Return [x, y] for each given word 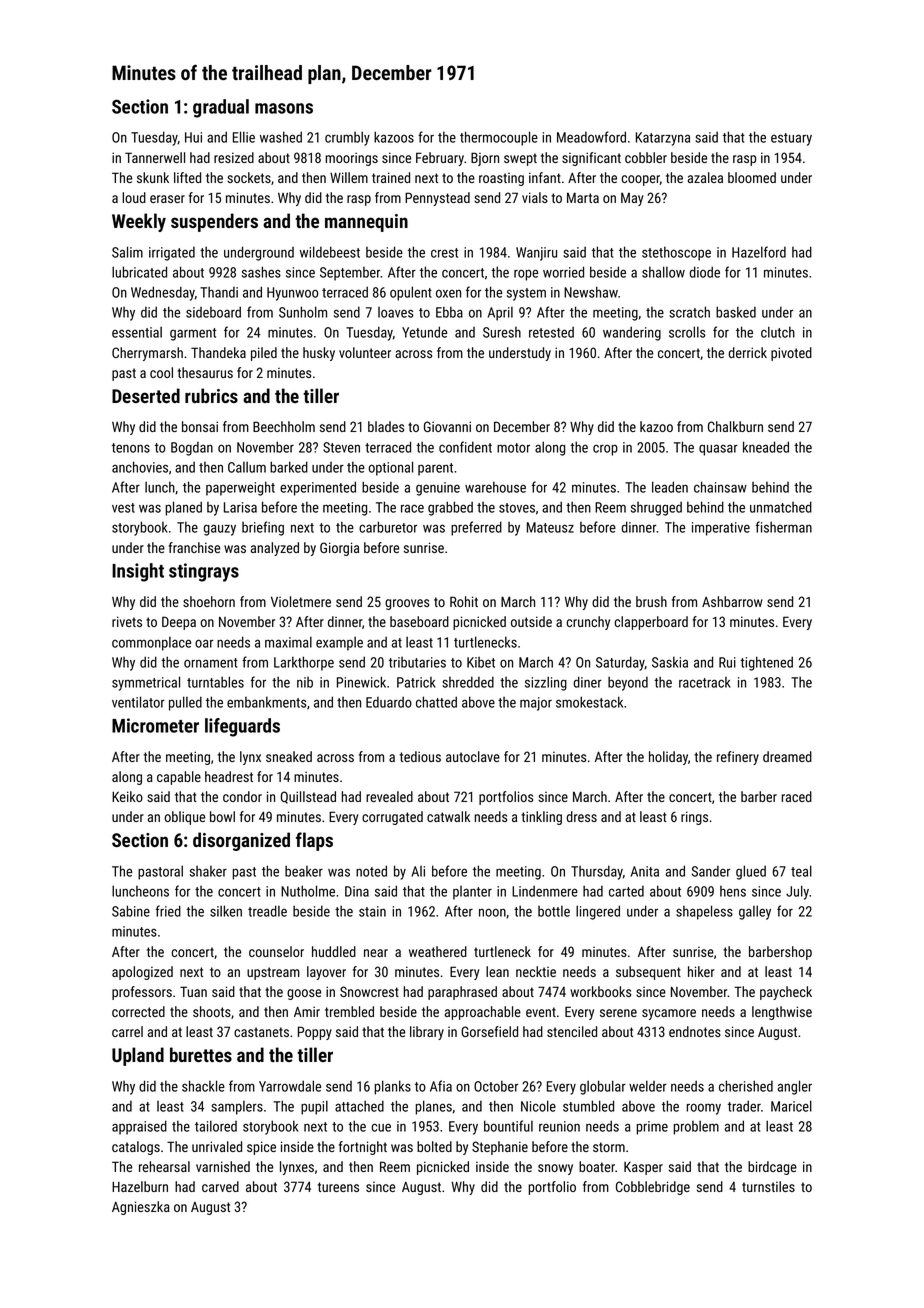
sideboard [213, 312]
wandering [632, 333]
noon [492, 912]
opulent [411, 293]
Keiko [127, 796]
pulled [185, 703]
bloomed [752, 177]
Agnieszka [141, 1208]
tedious [420, 756]
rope [526, 275]
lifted [187, 177]
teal [801, 871]
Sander [711, 871]
